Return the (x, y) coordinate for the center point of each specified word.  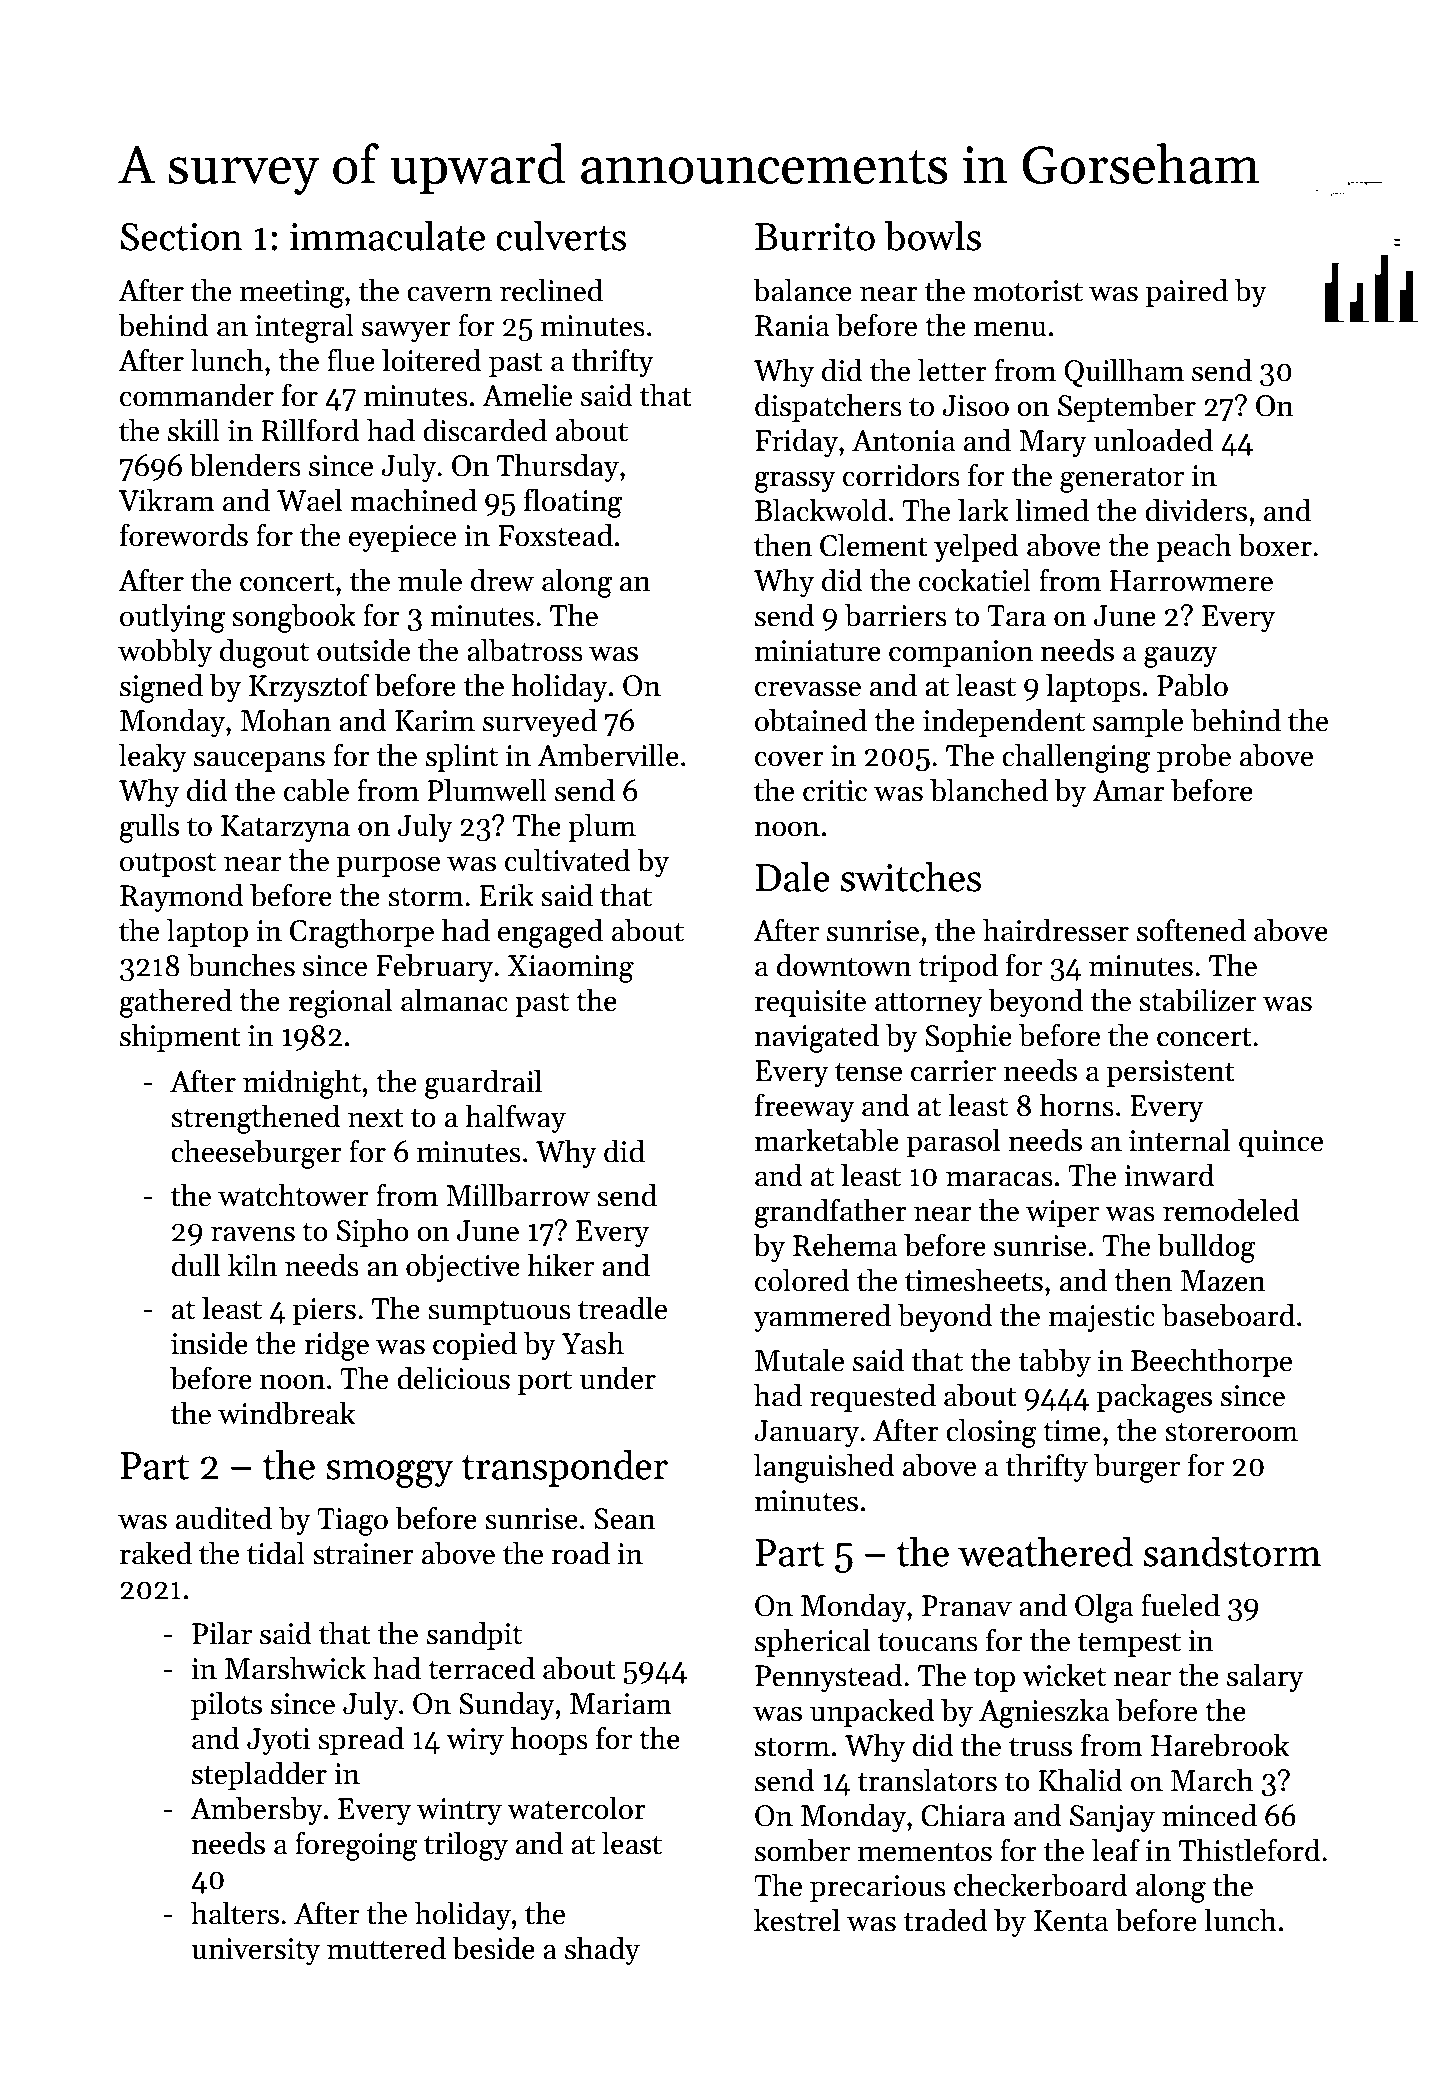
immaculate (387, 236)
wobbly (165, 652)
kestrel (797, 1920)
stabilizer (1198, 1000)
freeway (805, 1107)
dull (196, 1265)
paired (1187, 292)
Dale (793, 877)
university (255, 1951)
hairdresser (1056, 930)
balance (802, 290)
